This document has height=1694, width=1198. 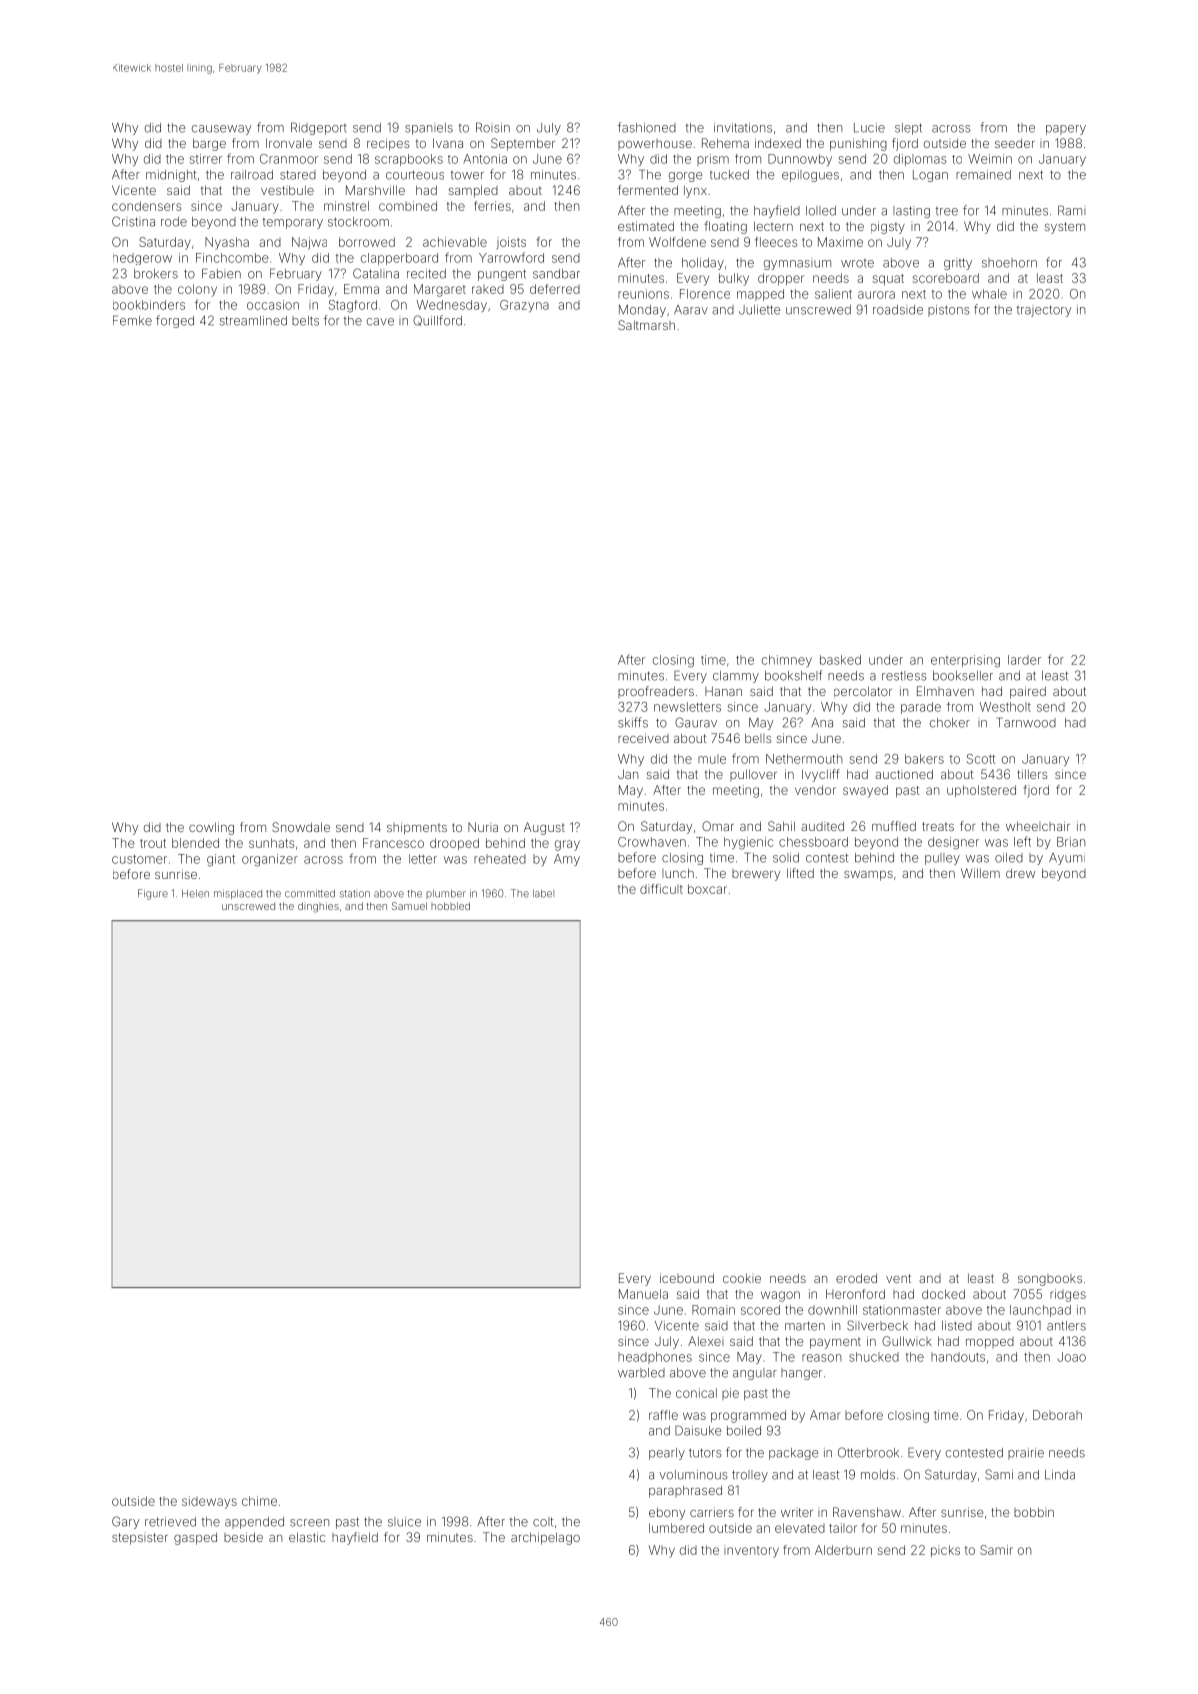 I want to click on midnight, so click(x=171, y=176).
